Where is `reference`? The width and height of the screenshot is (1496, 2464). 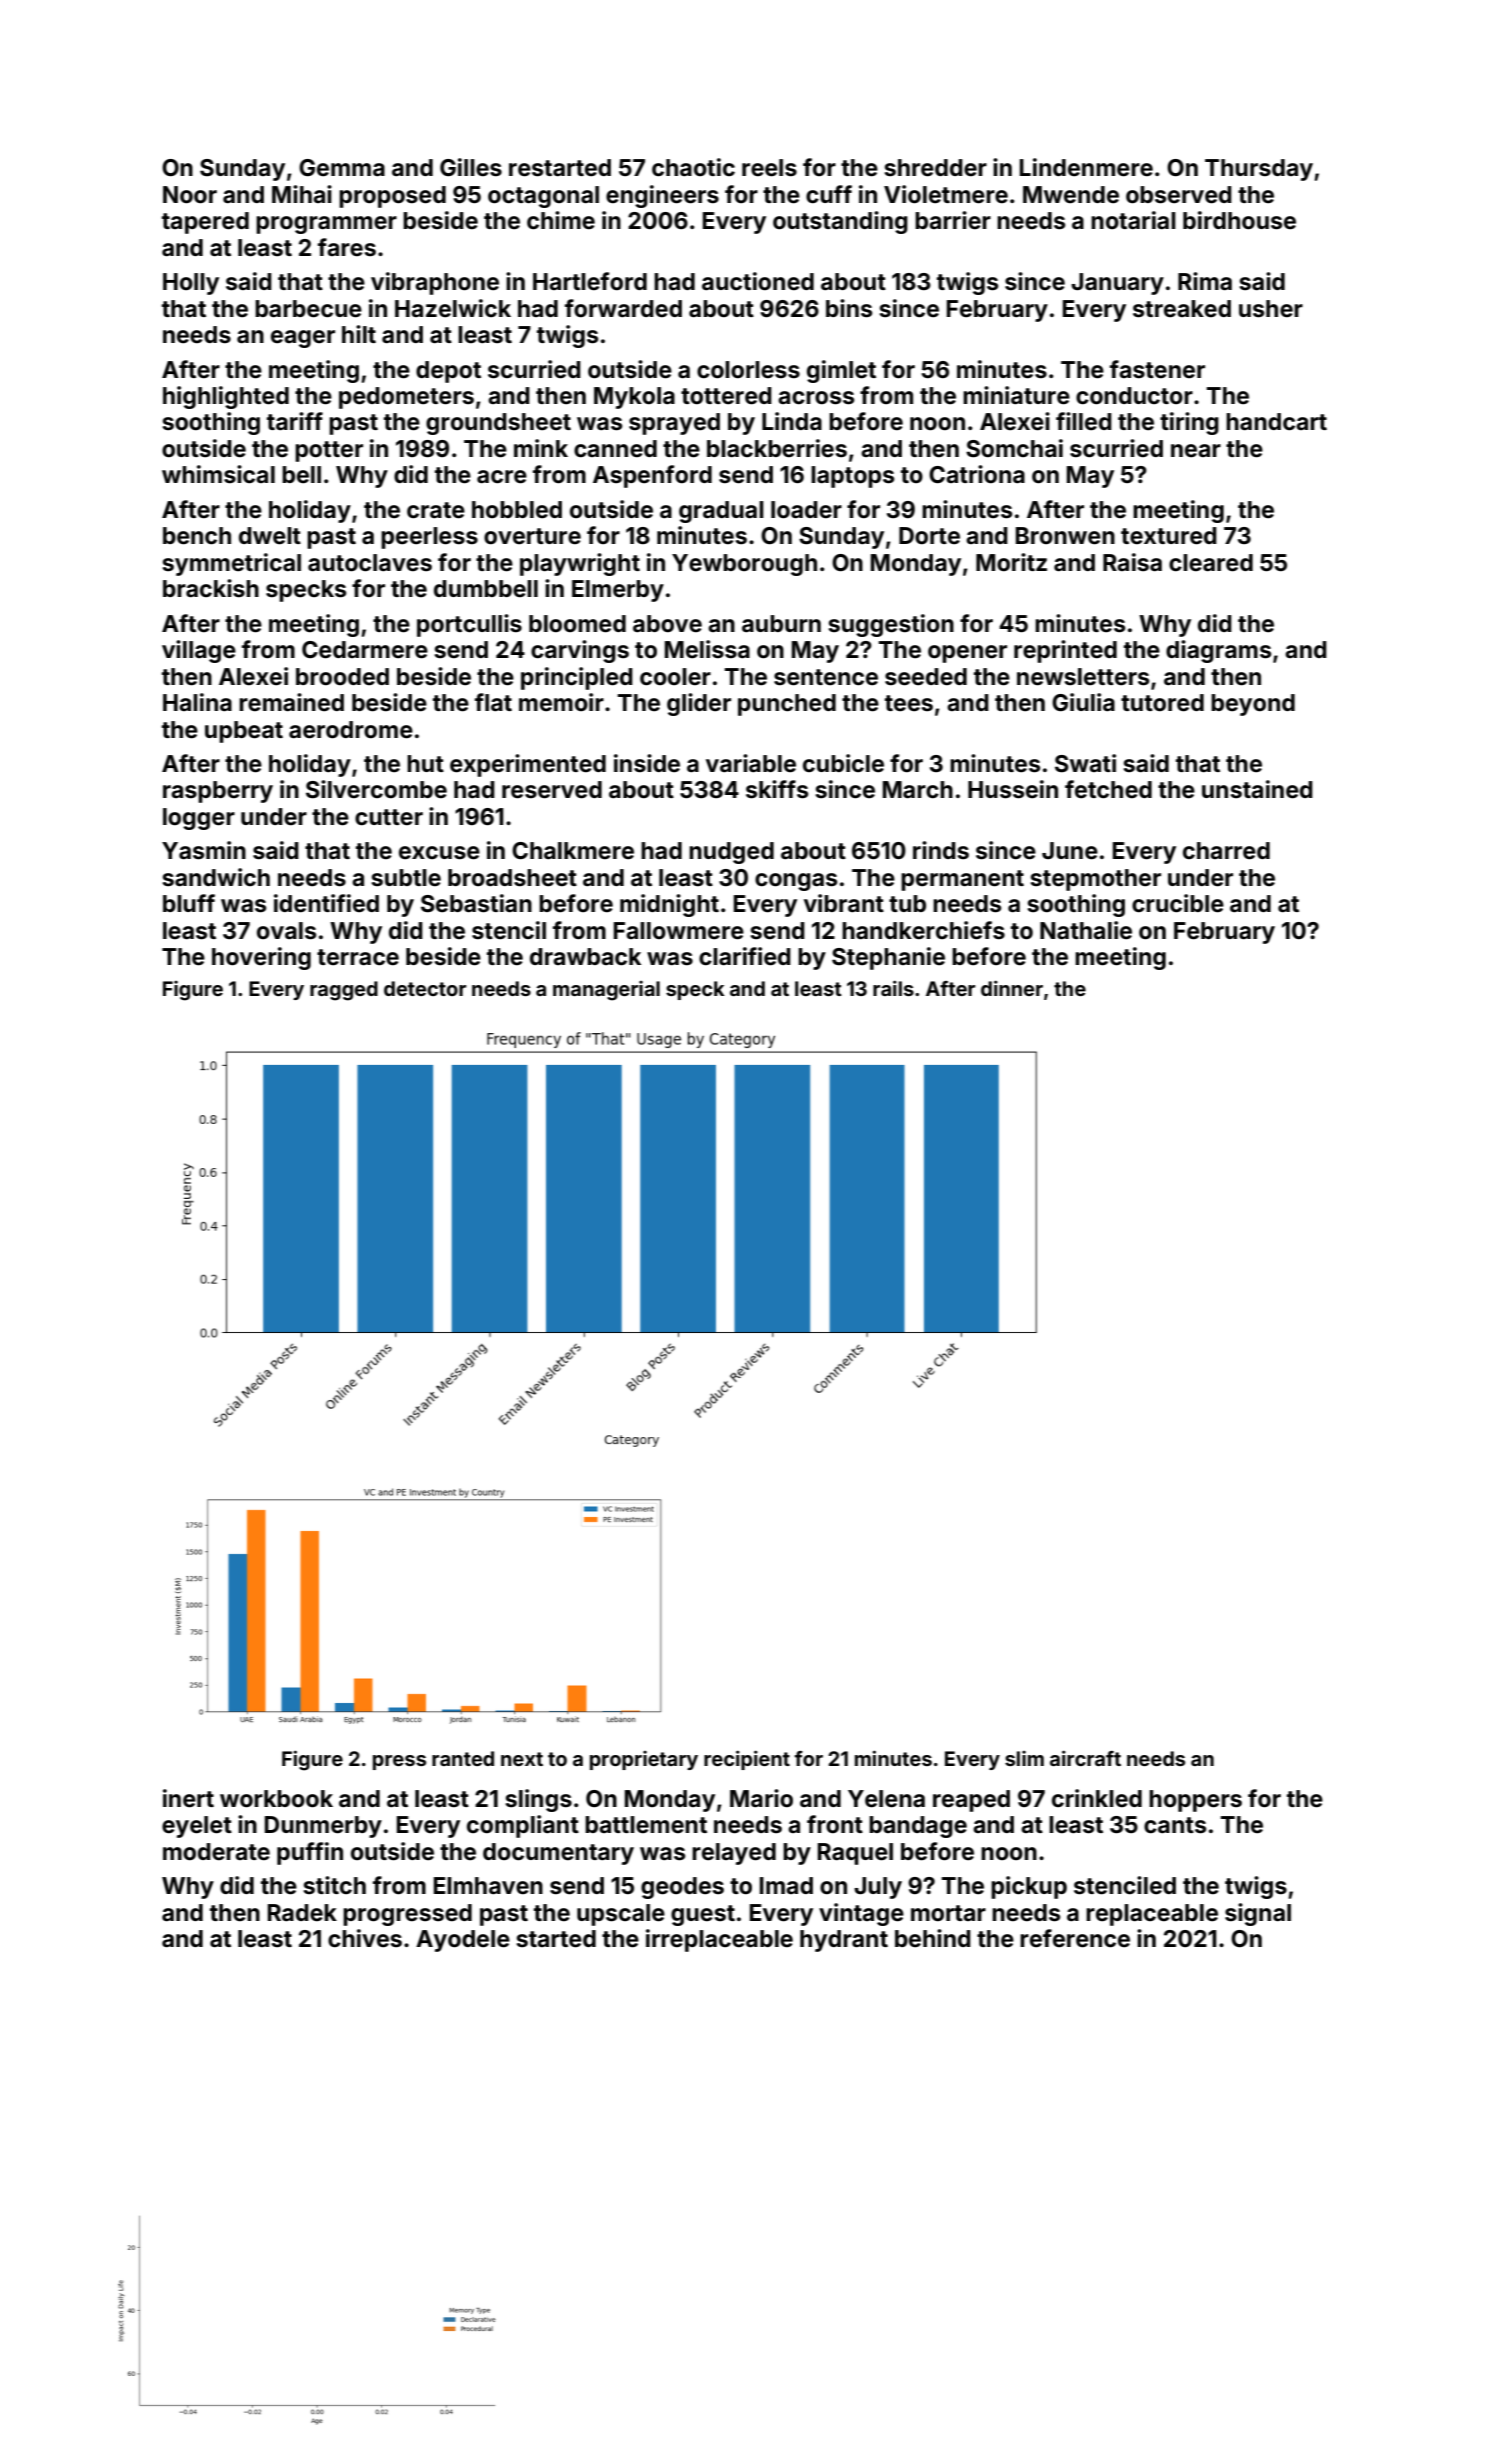
reference is located at coordinates (1075, 1938).
